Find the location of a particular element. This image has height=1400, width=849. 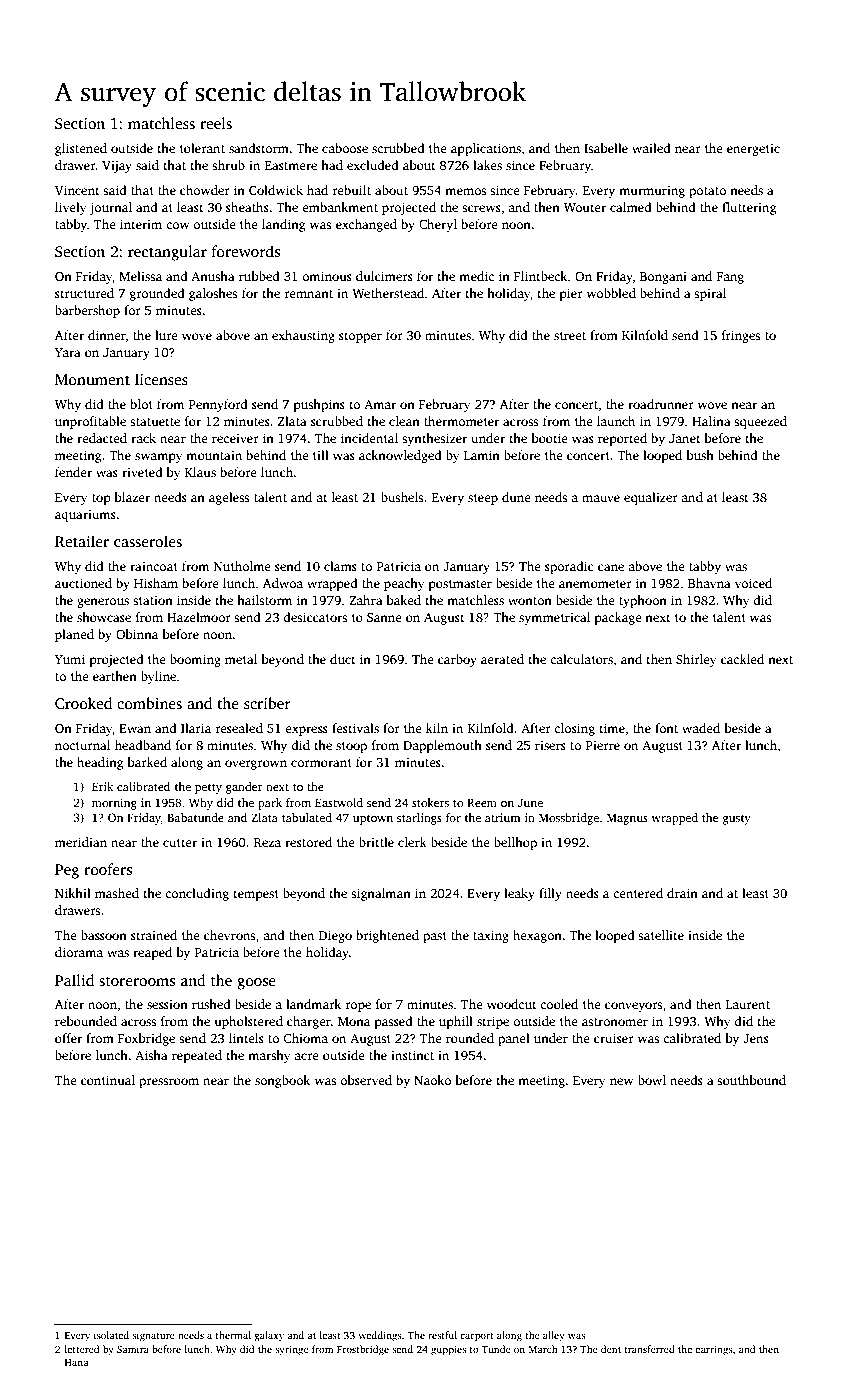

pushpins is located at coordinates (319, 405).
